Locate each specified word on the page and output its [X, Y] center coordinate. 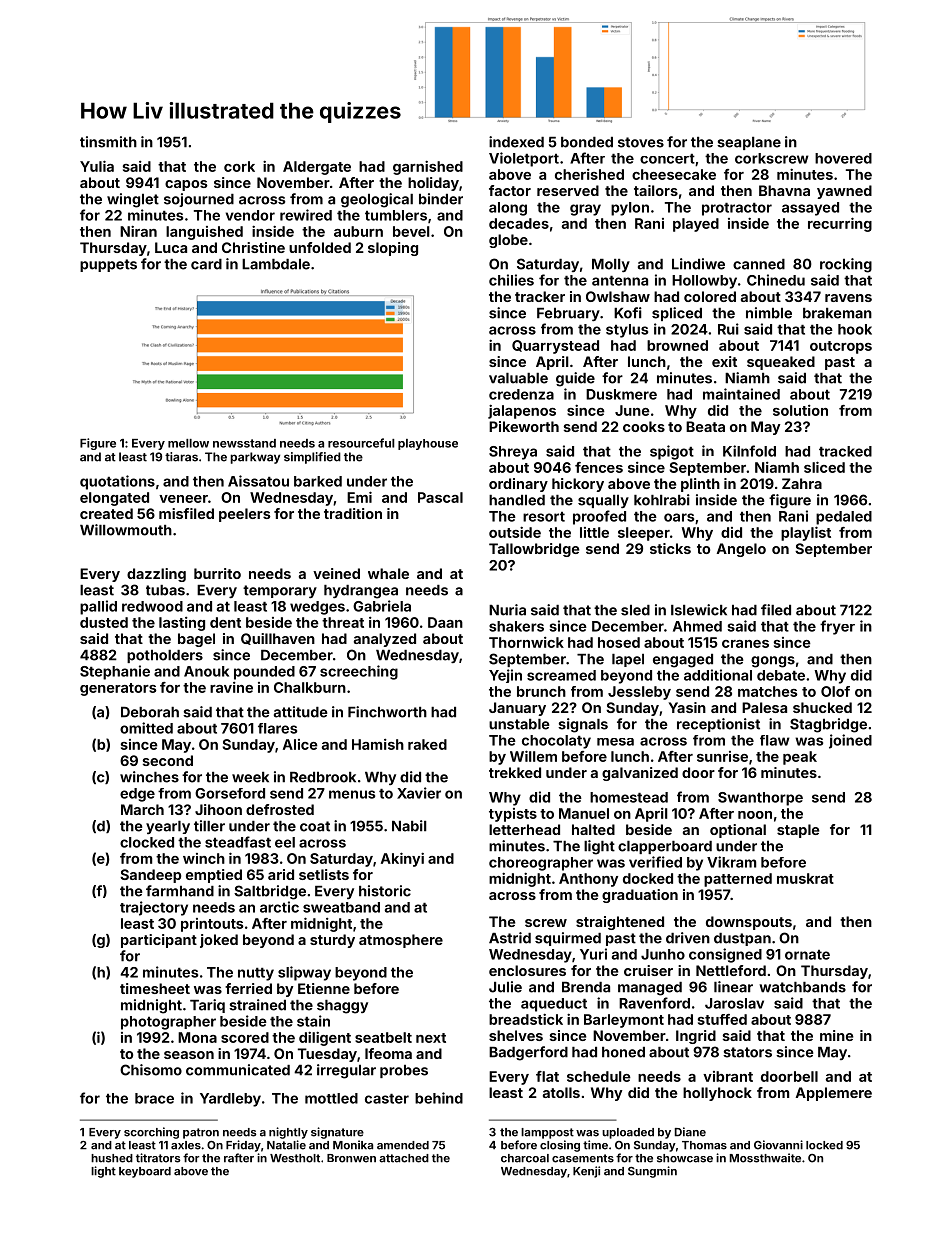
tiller [209, 826]
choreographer [541, 864]
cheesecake [674, 174]
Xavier [419, 793]
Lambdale [276, 264]
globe [508, 241]
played [696, 225]
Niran [138, 231]
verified [655, 862]
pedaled [844, 518]
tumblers [396, 215]
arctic [279, 907]
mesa [615, 742]
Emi [359, 497]
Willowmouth [126, 530]
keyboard [145, 1172]
